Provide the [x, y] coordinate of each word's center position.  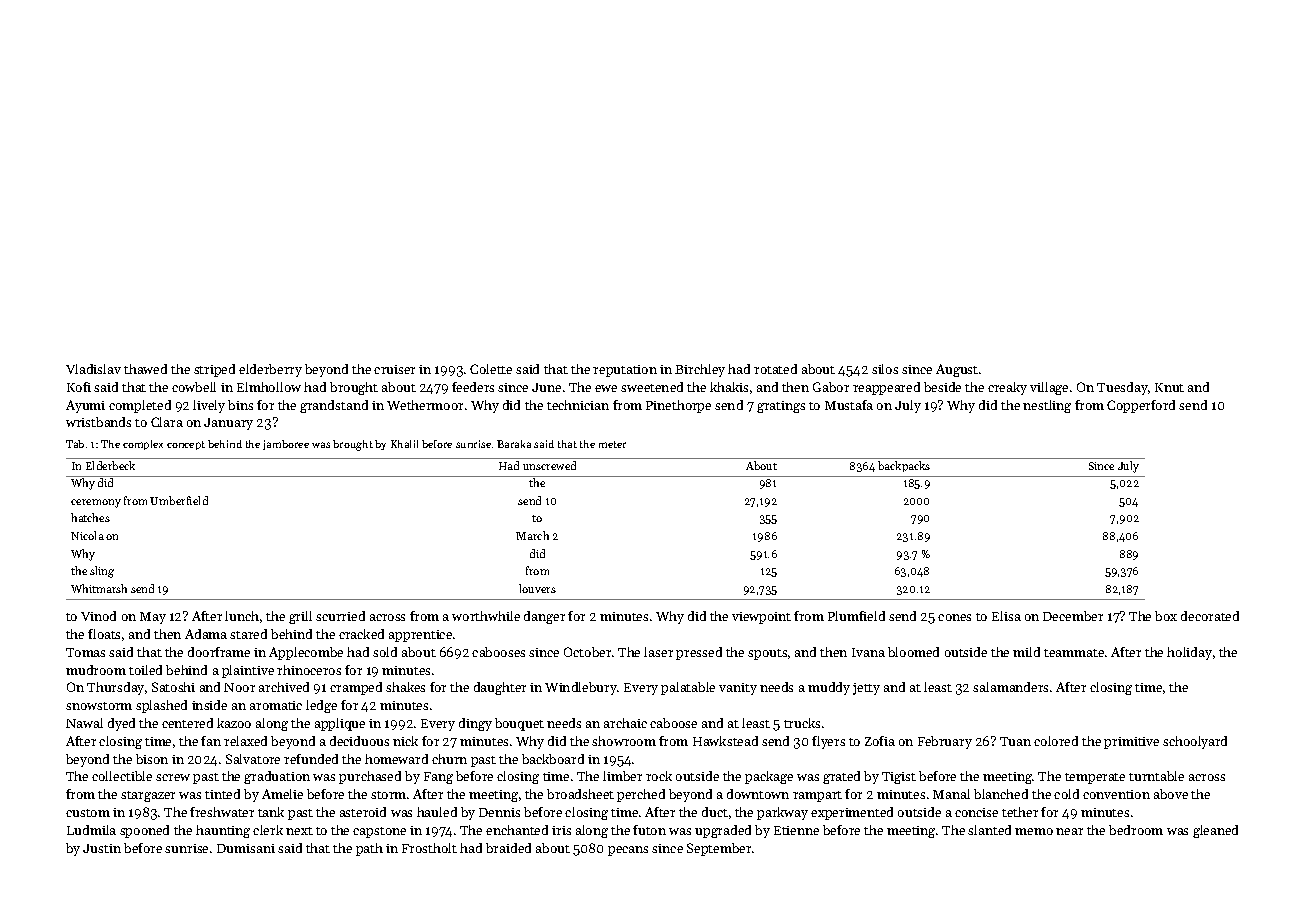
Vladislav [93, 369]
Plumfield [856, 616]
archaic [625, 723]
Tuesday [1122, 388]
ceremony [96, 503]
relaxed [245, 741]
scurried [340, 616]
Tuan [1015, 741]
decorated [1210, 616]
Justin [102, 848]
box [1166, 616]
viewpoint [761, 618]
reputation [625, 371]
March [532, 535]
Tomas [85, 652]
